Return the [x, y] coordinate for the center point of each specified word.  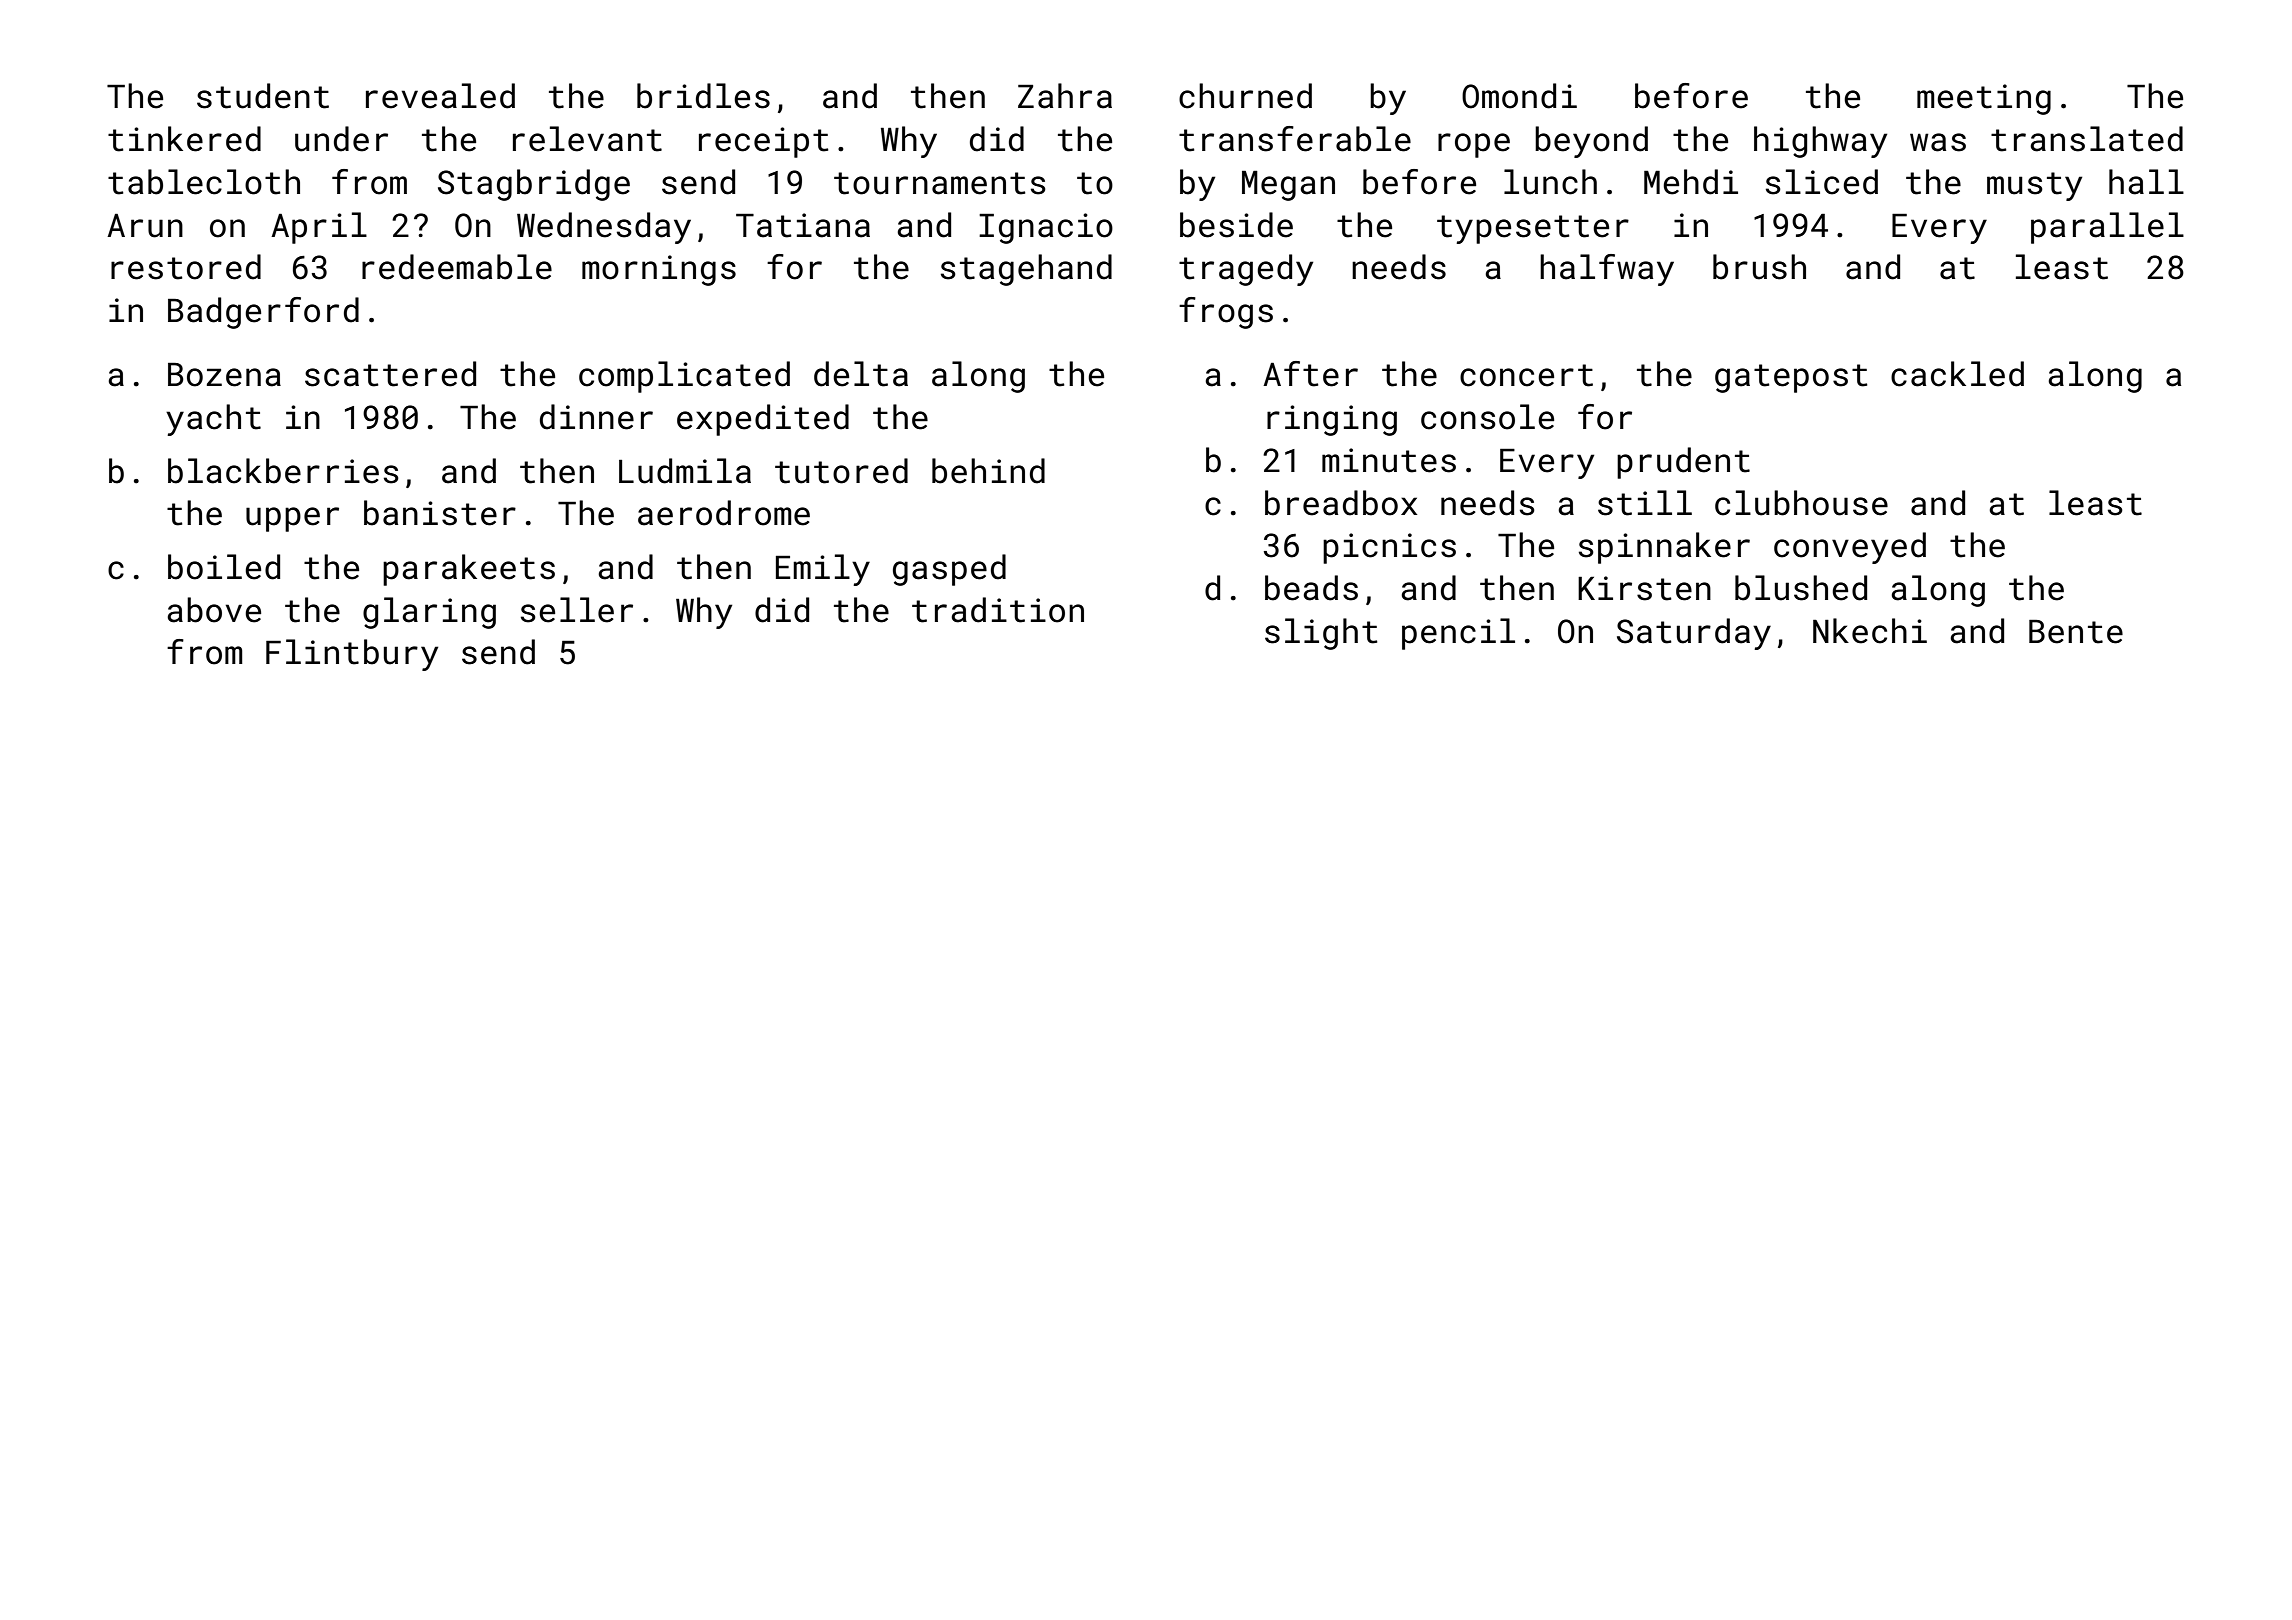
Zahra [1065, 96]
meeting [1984, 99]
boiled [224, 567]
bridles [703, 96]
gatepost [1791, 378]
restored [186, 267]
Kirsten [1644, 588]
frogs [1226, 313]
